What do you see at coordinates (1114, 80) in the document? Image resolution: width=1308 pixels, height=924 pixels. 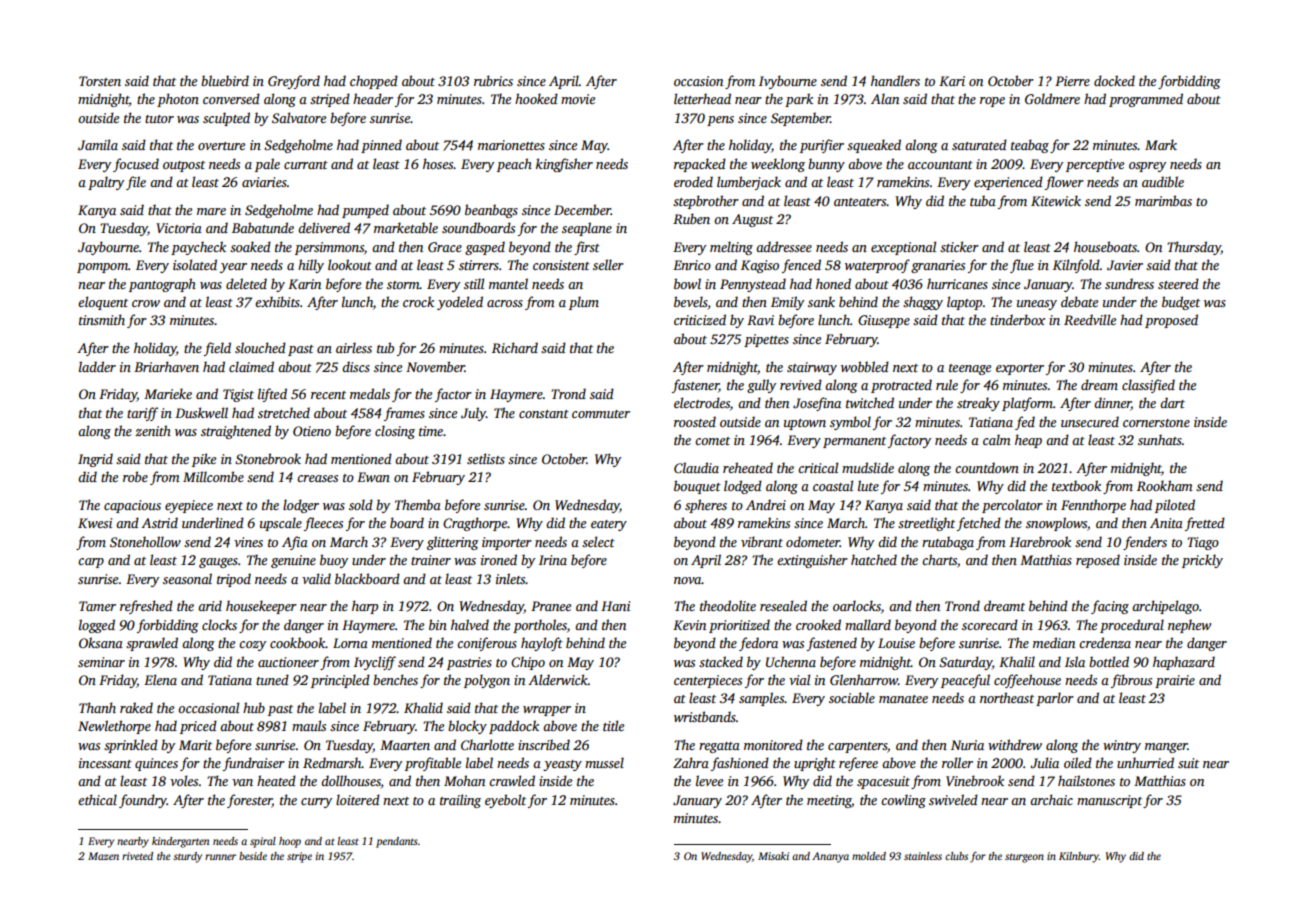 I see `docked` at bounding box center [1114, 80].
